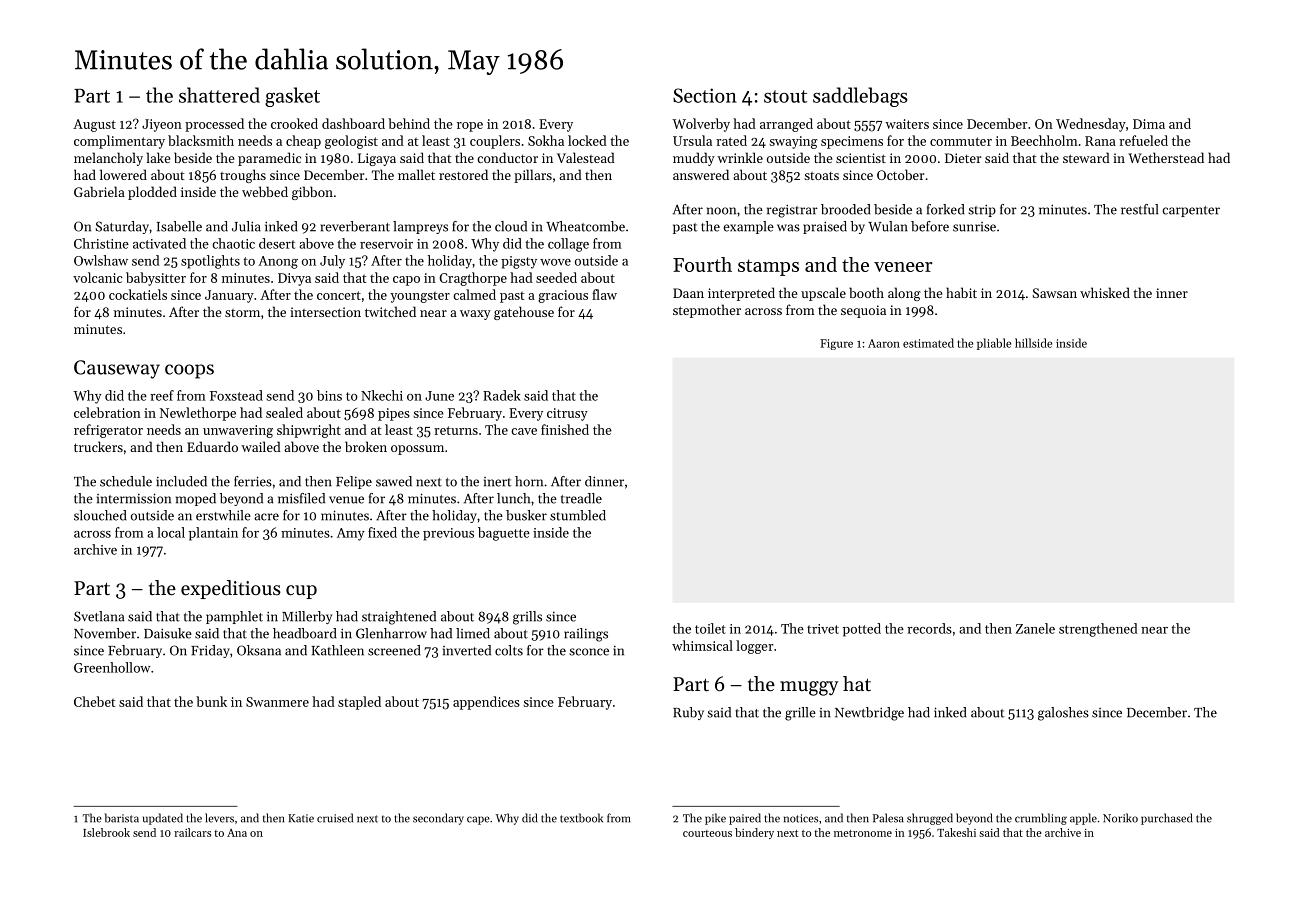  Describe the element at coordinates (821, 176) in the page. I see `stoats` at that location.
